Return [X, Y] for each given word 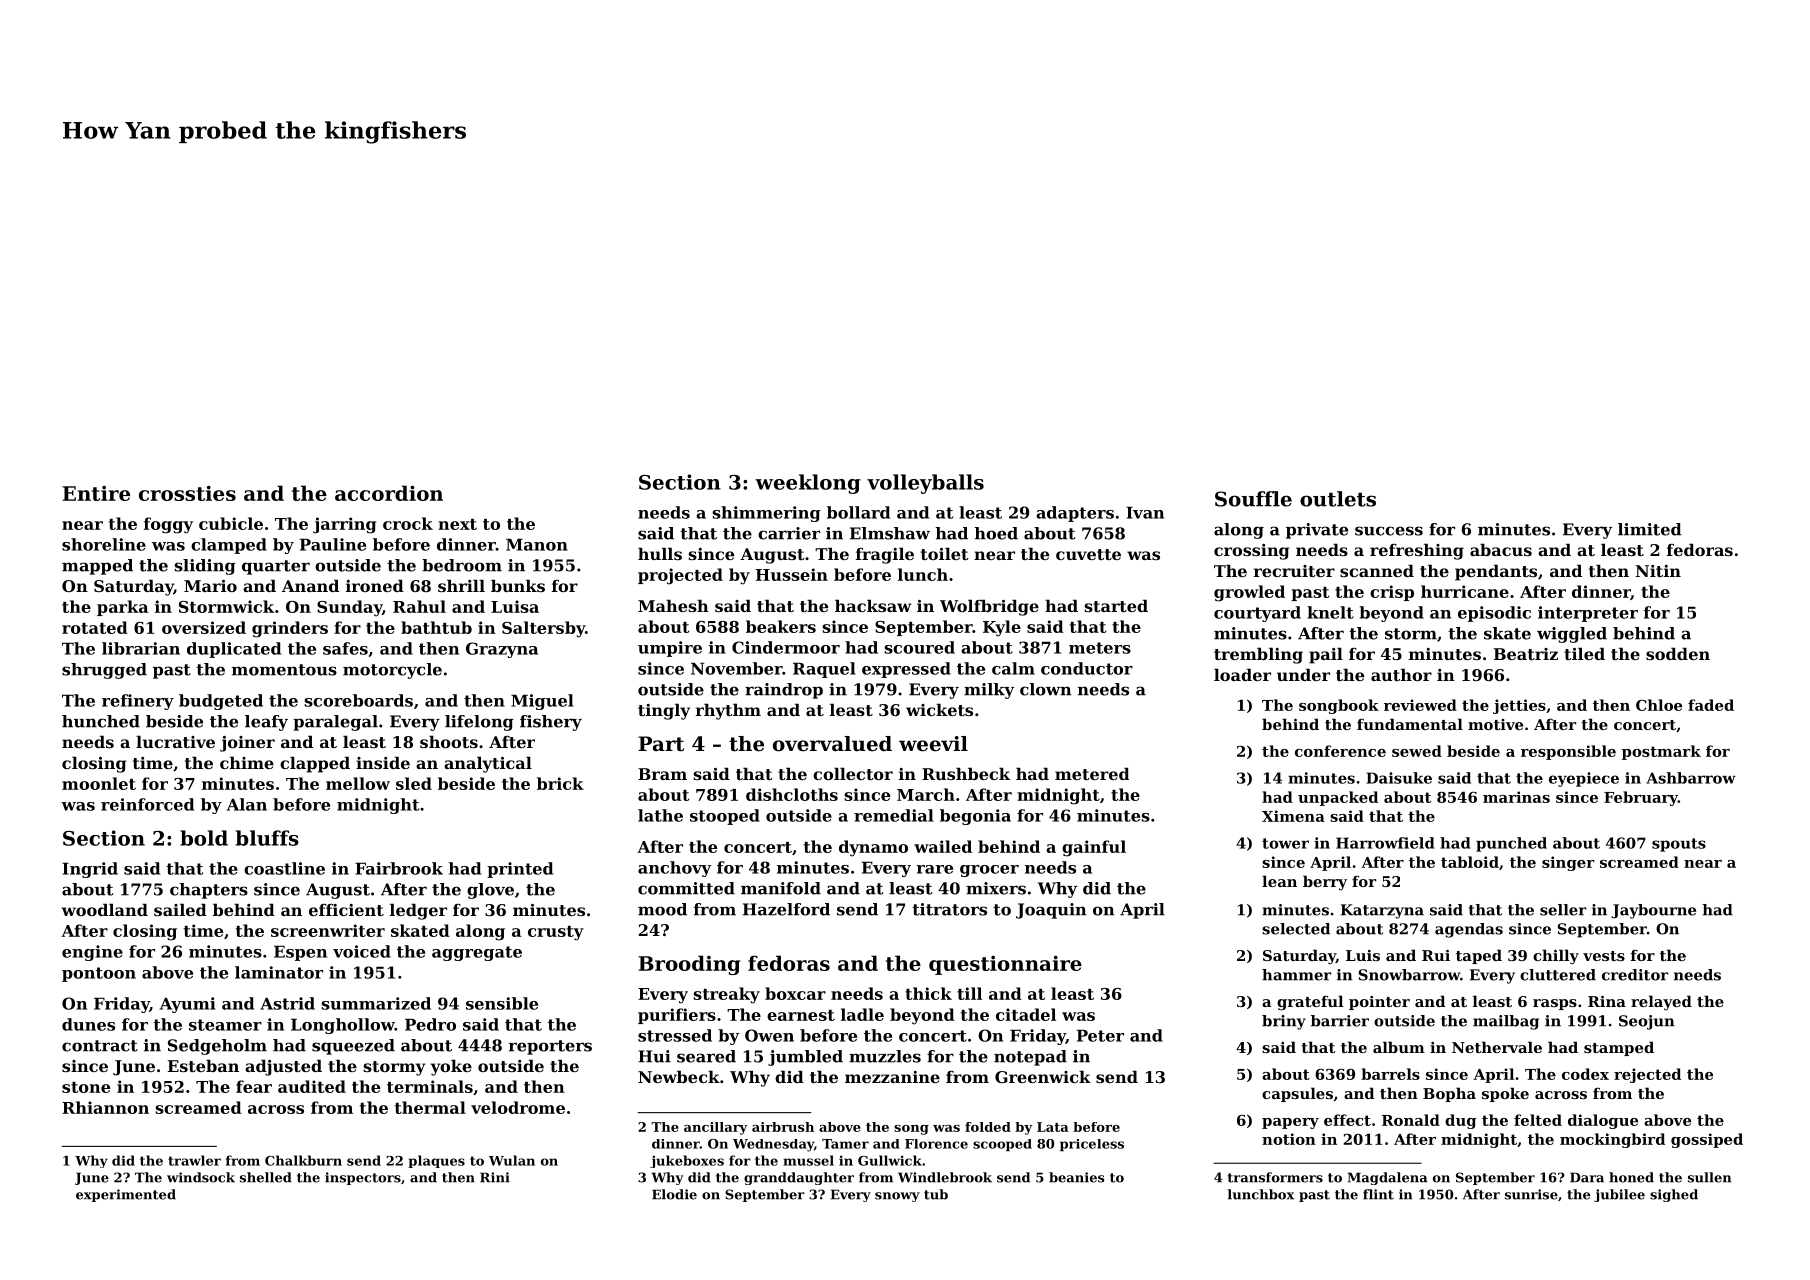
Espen [300, 953]
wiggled [1572, 635]
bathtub [436, 627]
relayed [1661, 1002]
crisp [1392, 593]
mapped [97, 567]
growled [1249, 593]
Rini [495, 1177]
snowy [897, 1197]
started [1116, 605]
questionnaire [1005, 965]
